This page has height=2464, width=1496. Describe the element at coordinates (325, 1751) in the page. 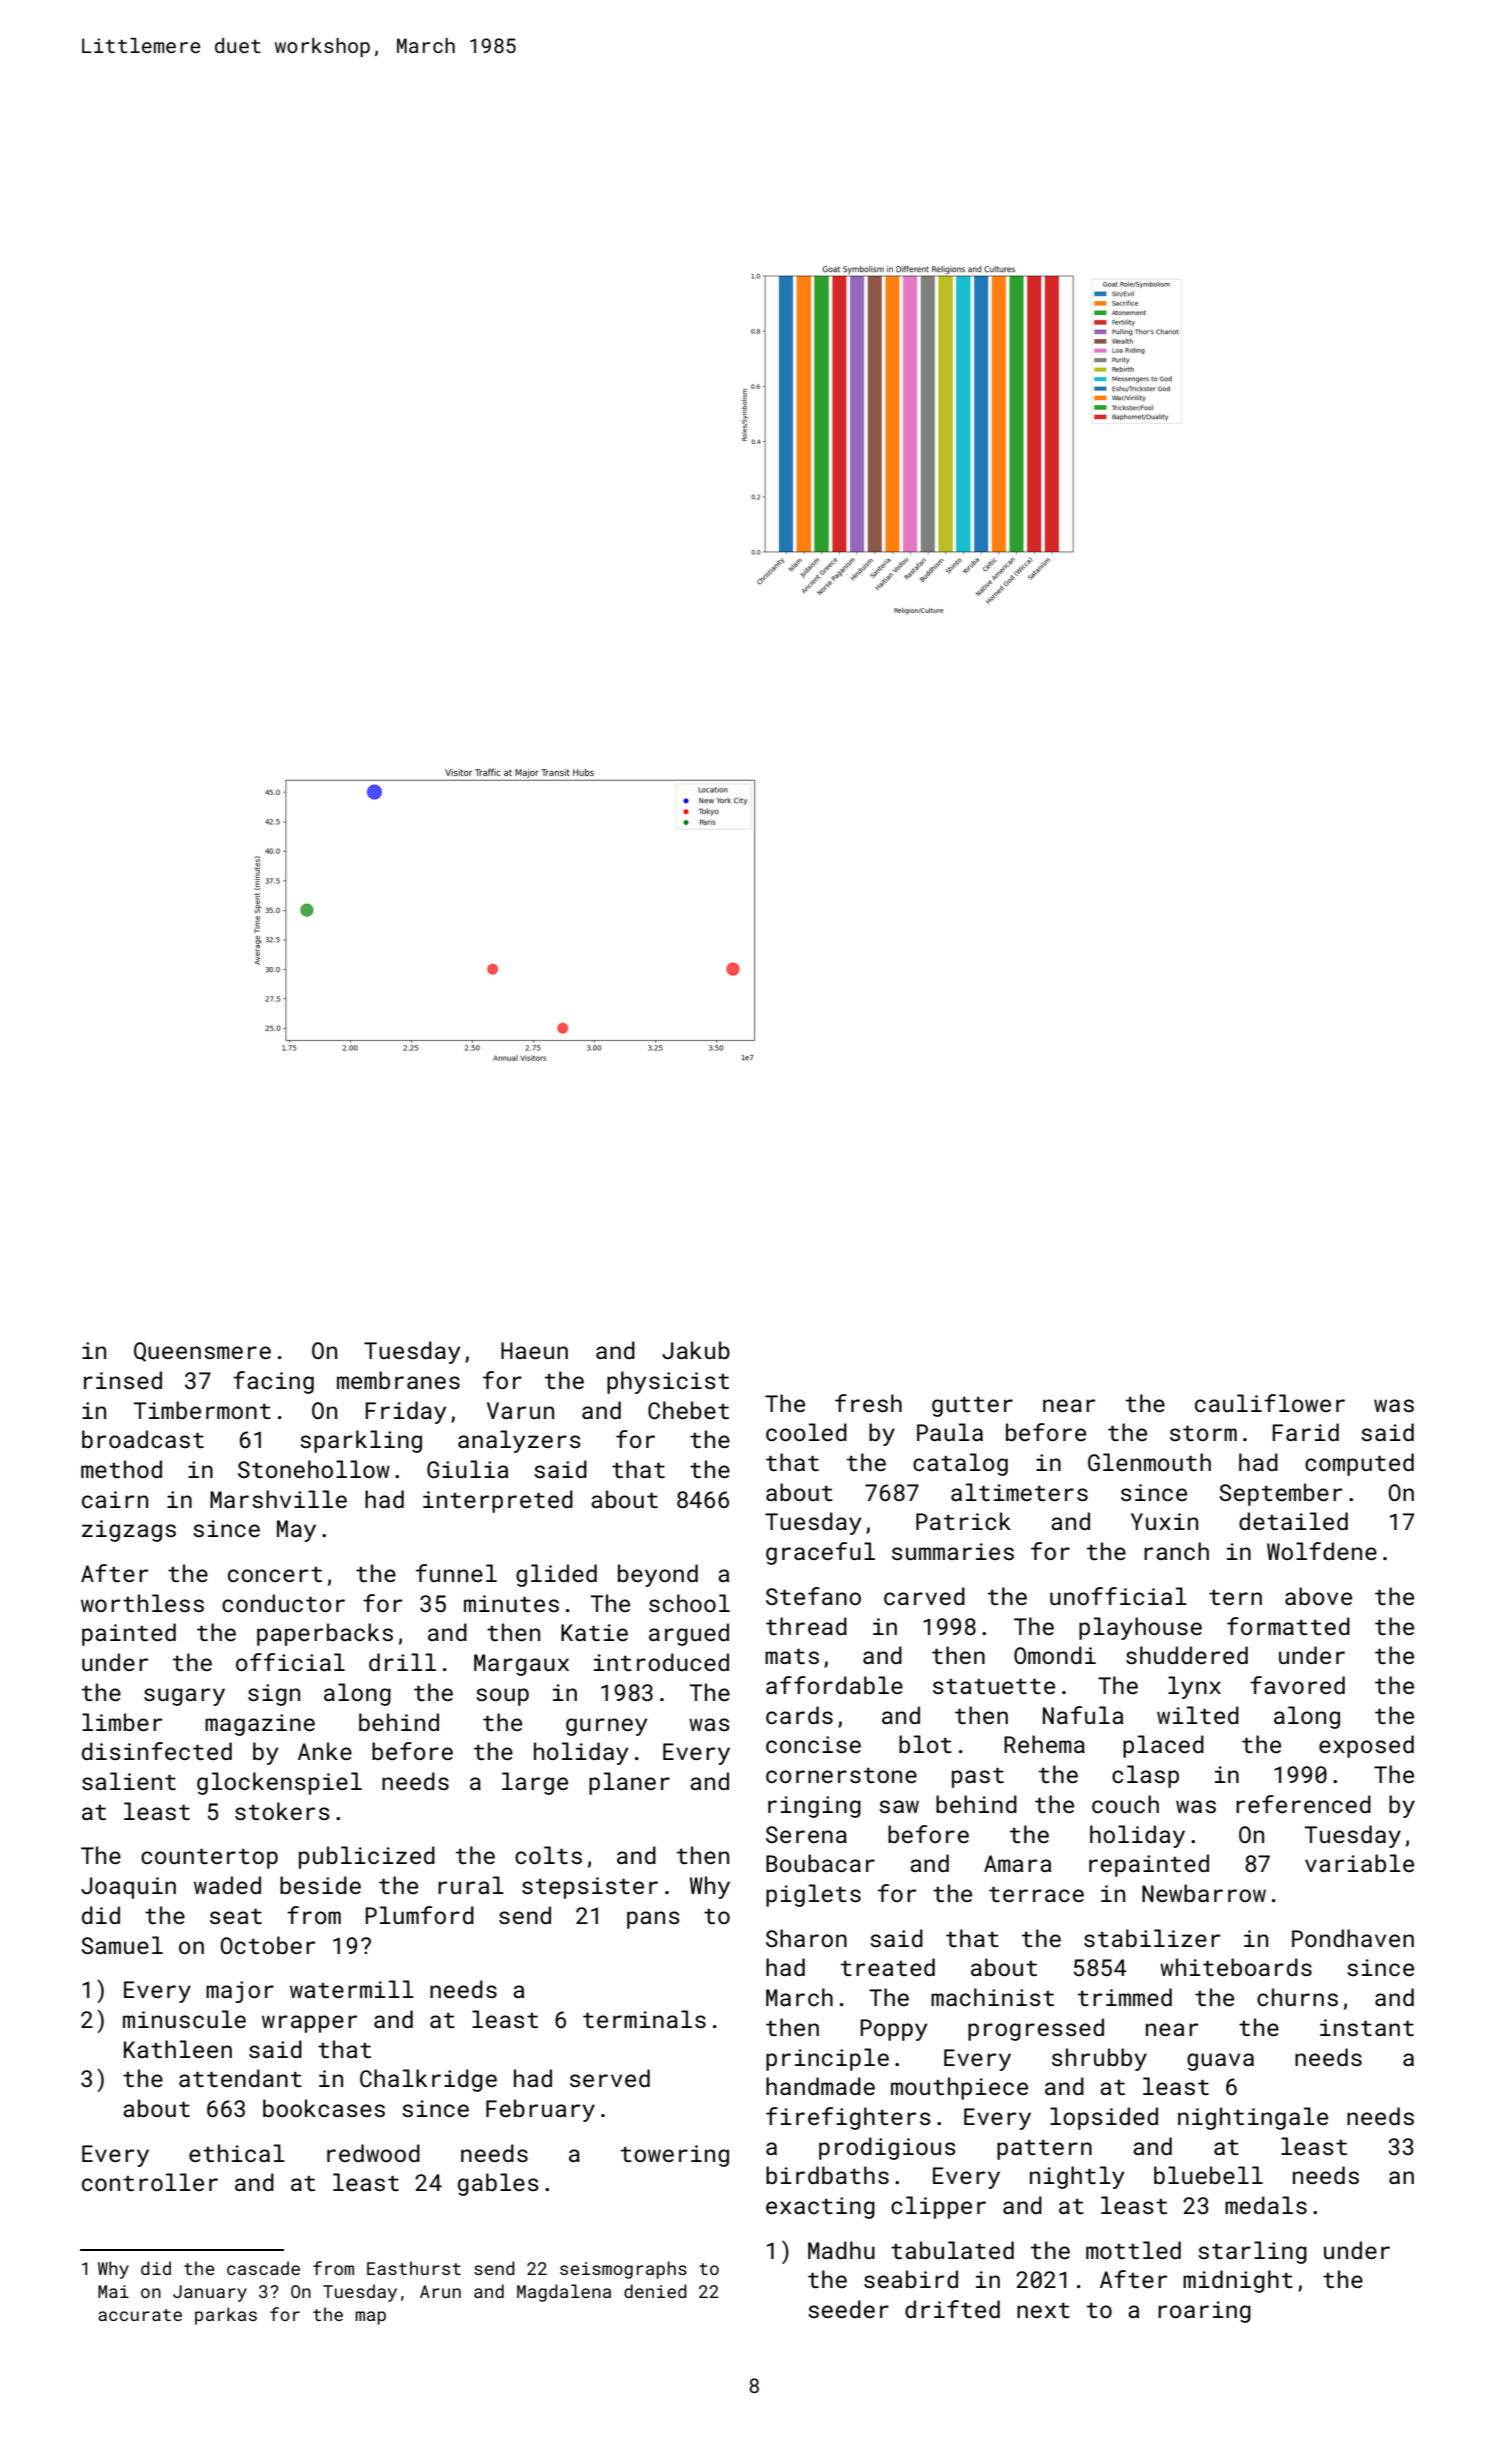

I see `Anke` at that location.
